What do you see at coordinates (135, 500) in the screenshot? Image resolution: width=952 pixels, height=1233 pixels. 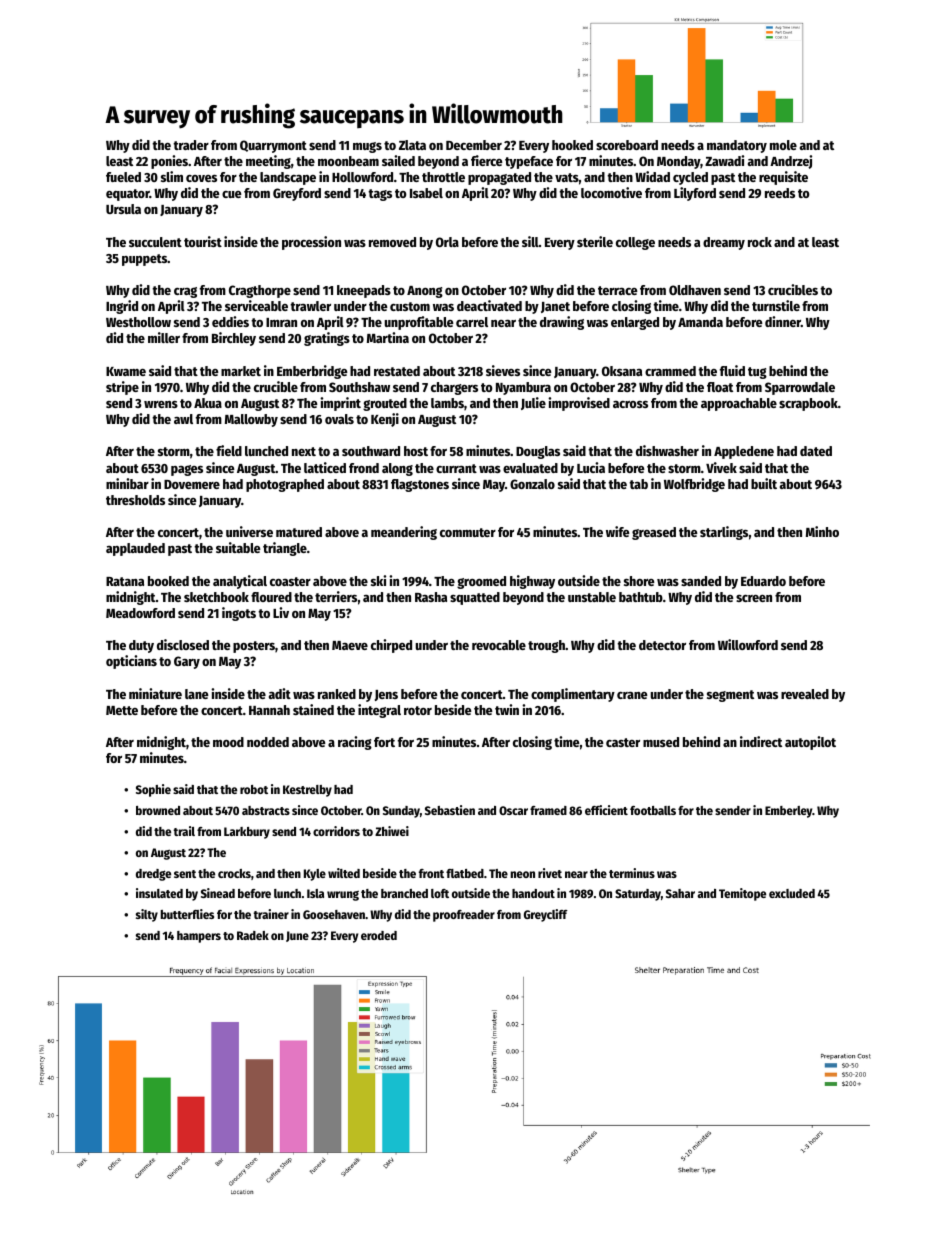 I see `thresholds` at bounding box center [135, 500].
